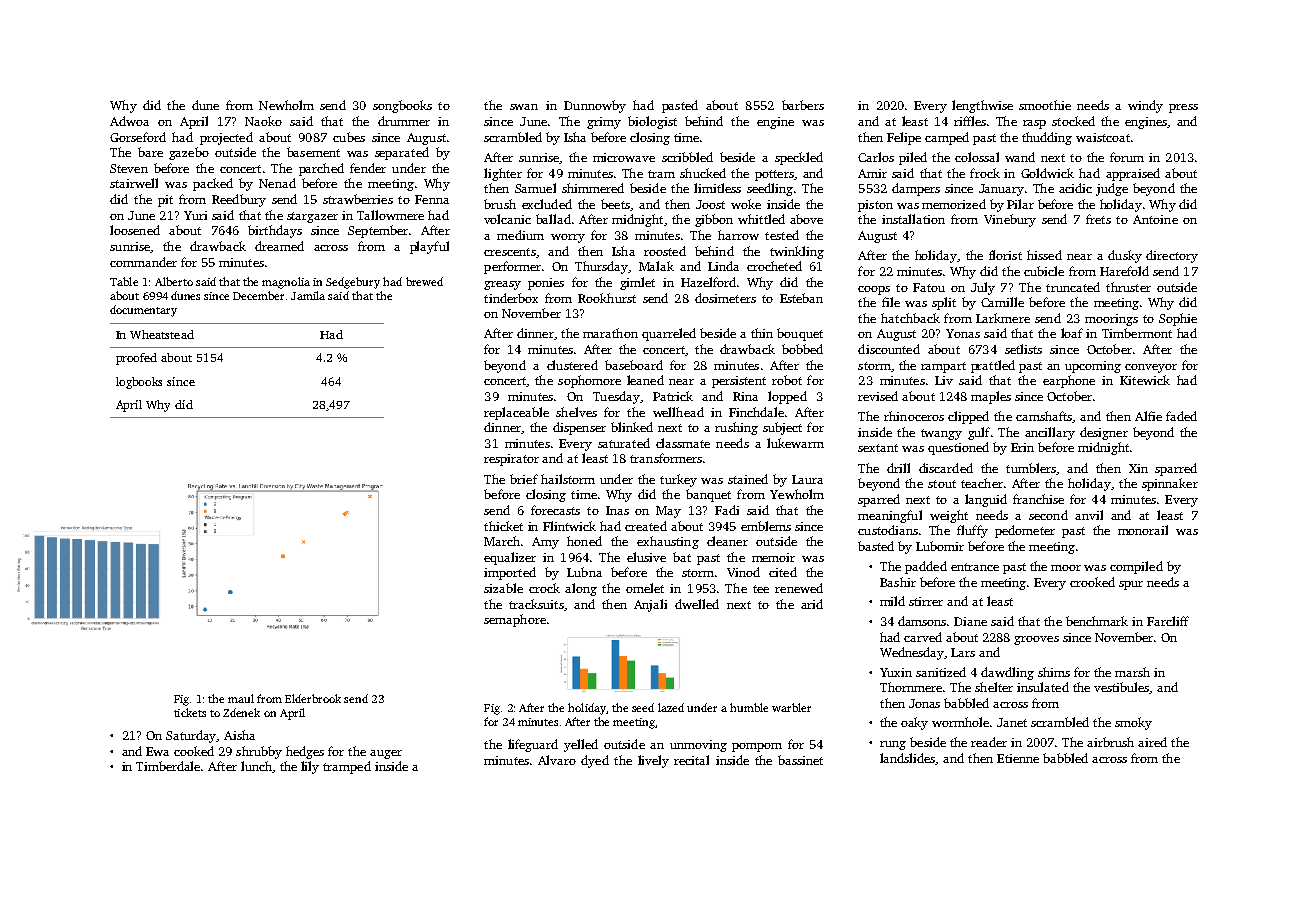 The width and height of the screenshot is (1308, 924). I want to click on lily, so click(310, 767).
